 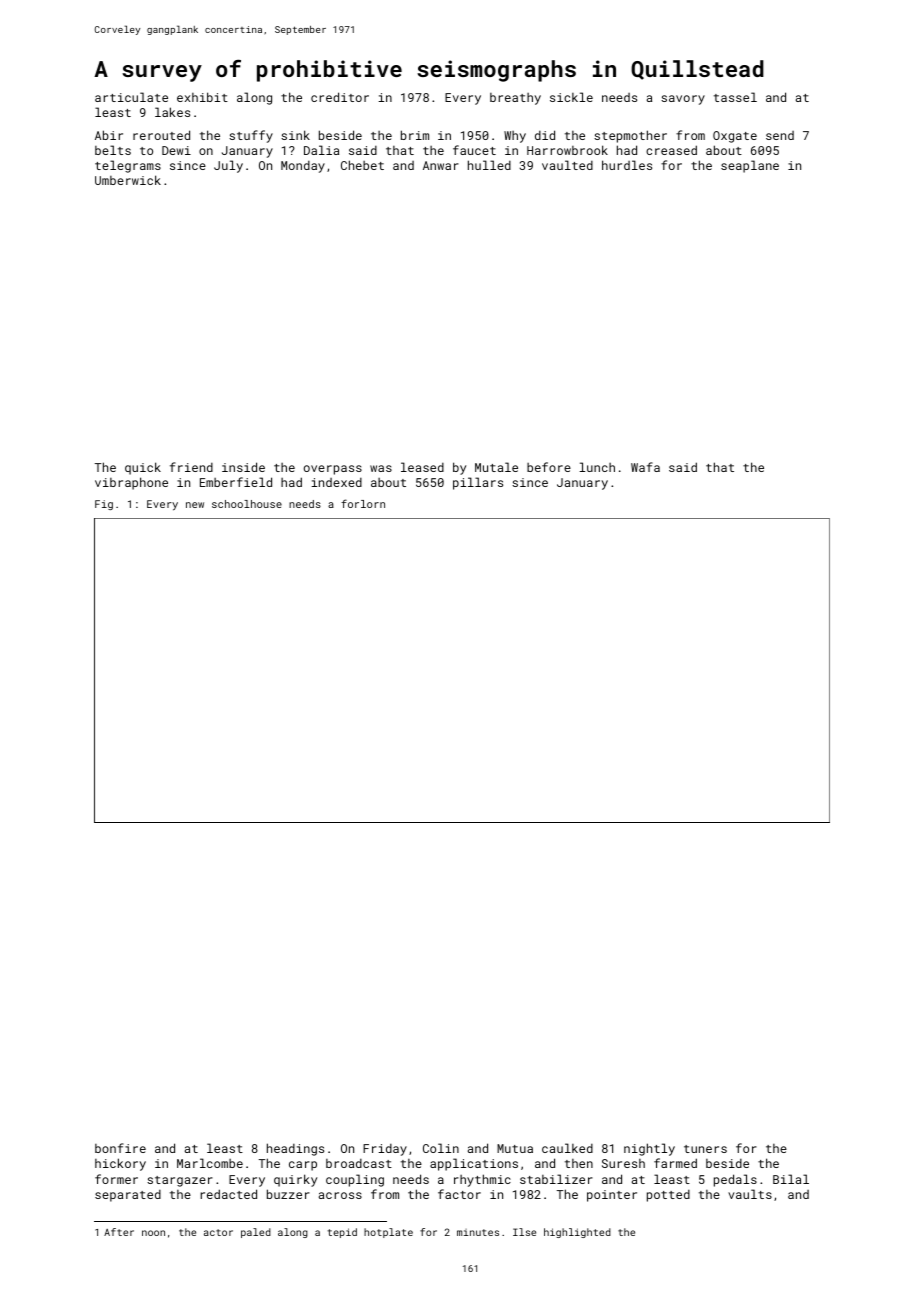 What do you see at coordinates (597, 467) in the image?
I see `lunch` at bounding box center [597, 467].
